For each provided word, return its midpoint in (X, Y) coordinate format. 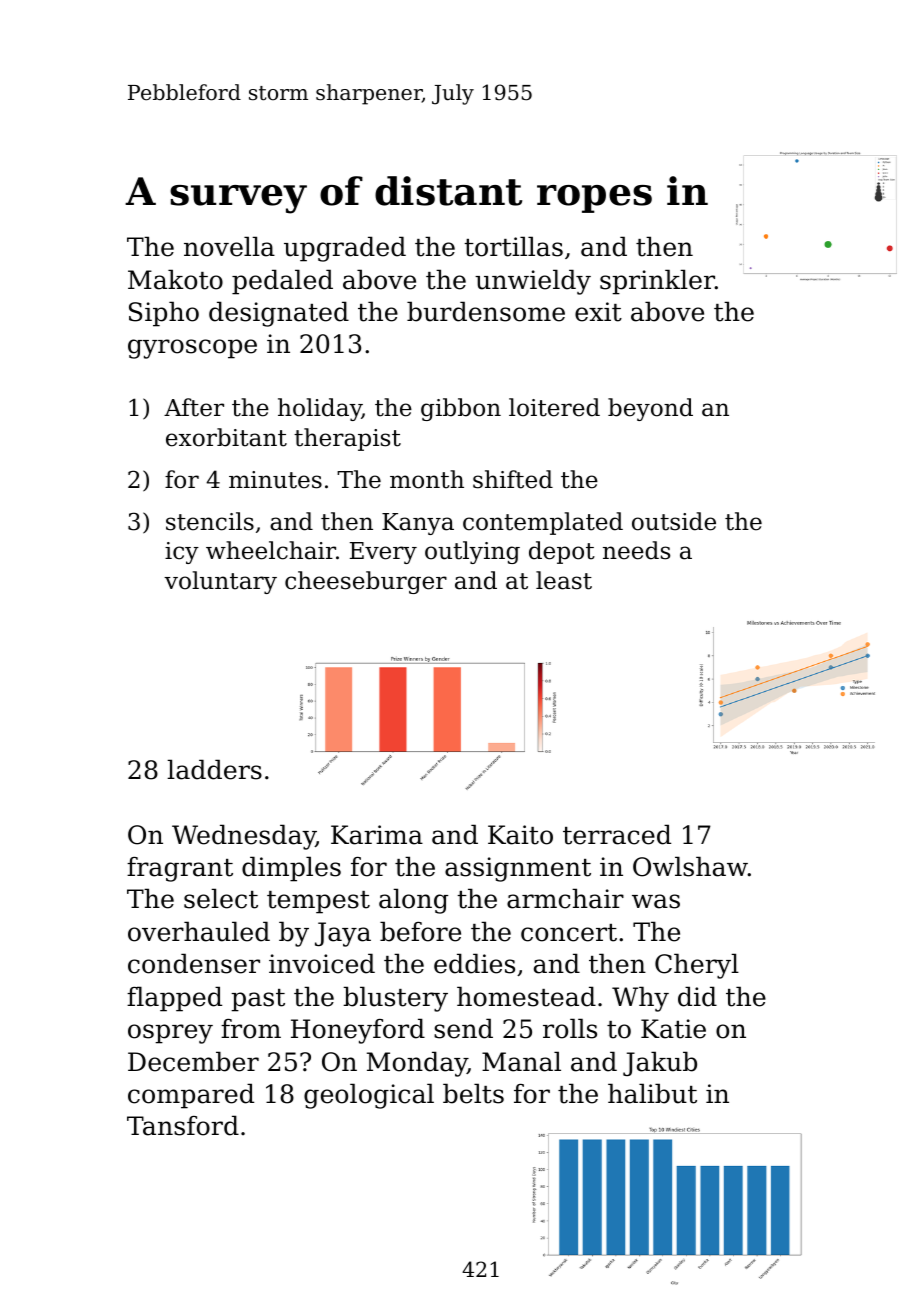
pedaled (282, 282)
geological (369, 1096)
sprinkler (657, 282)
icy (182, 553)
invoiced (322, 963)
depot (562, 552)
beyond (650, 409)
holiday (320, 409)
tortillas (513, 246)
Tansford (183, 1125)
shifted (513, 479)
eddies (474, 963)
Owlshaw (690, 866)
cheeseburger (366, 582)
